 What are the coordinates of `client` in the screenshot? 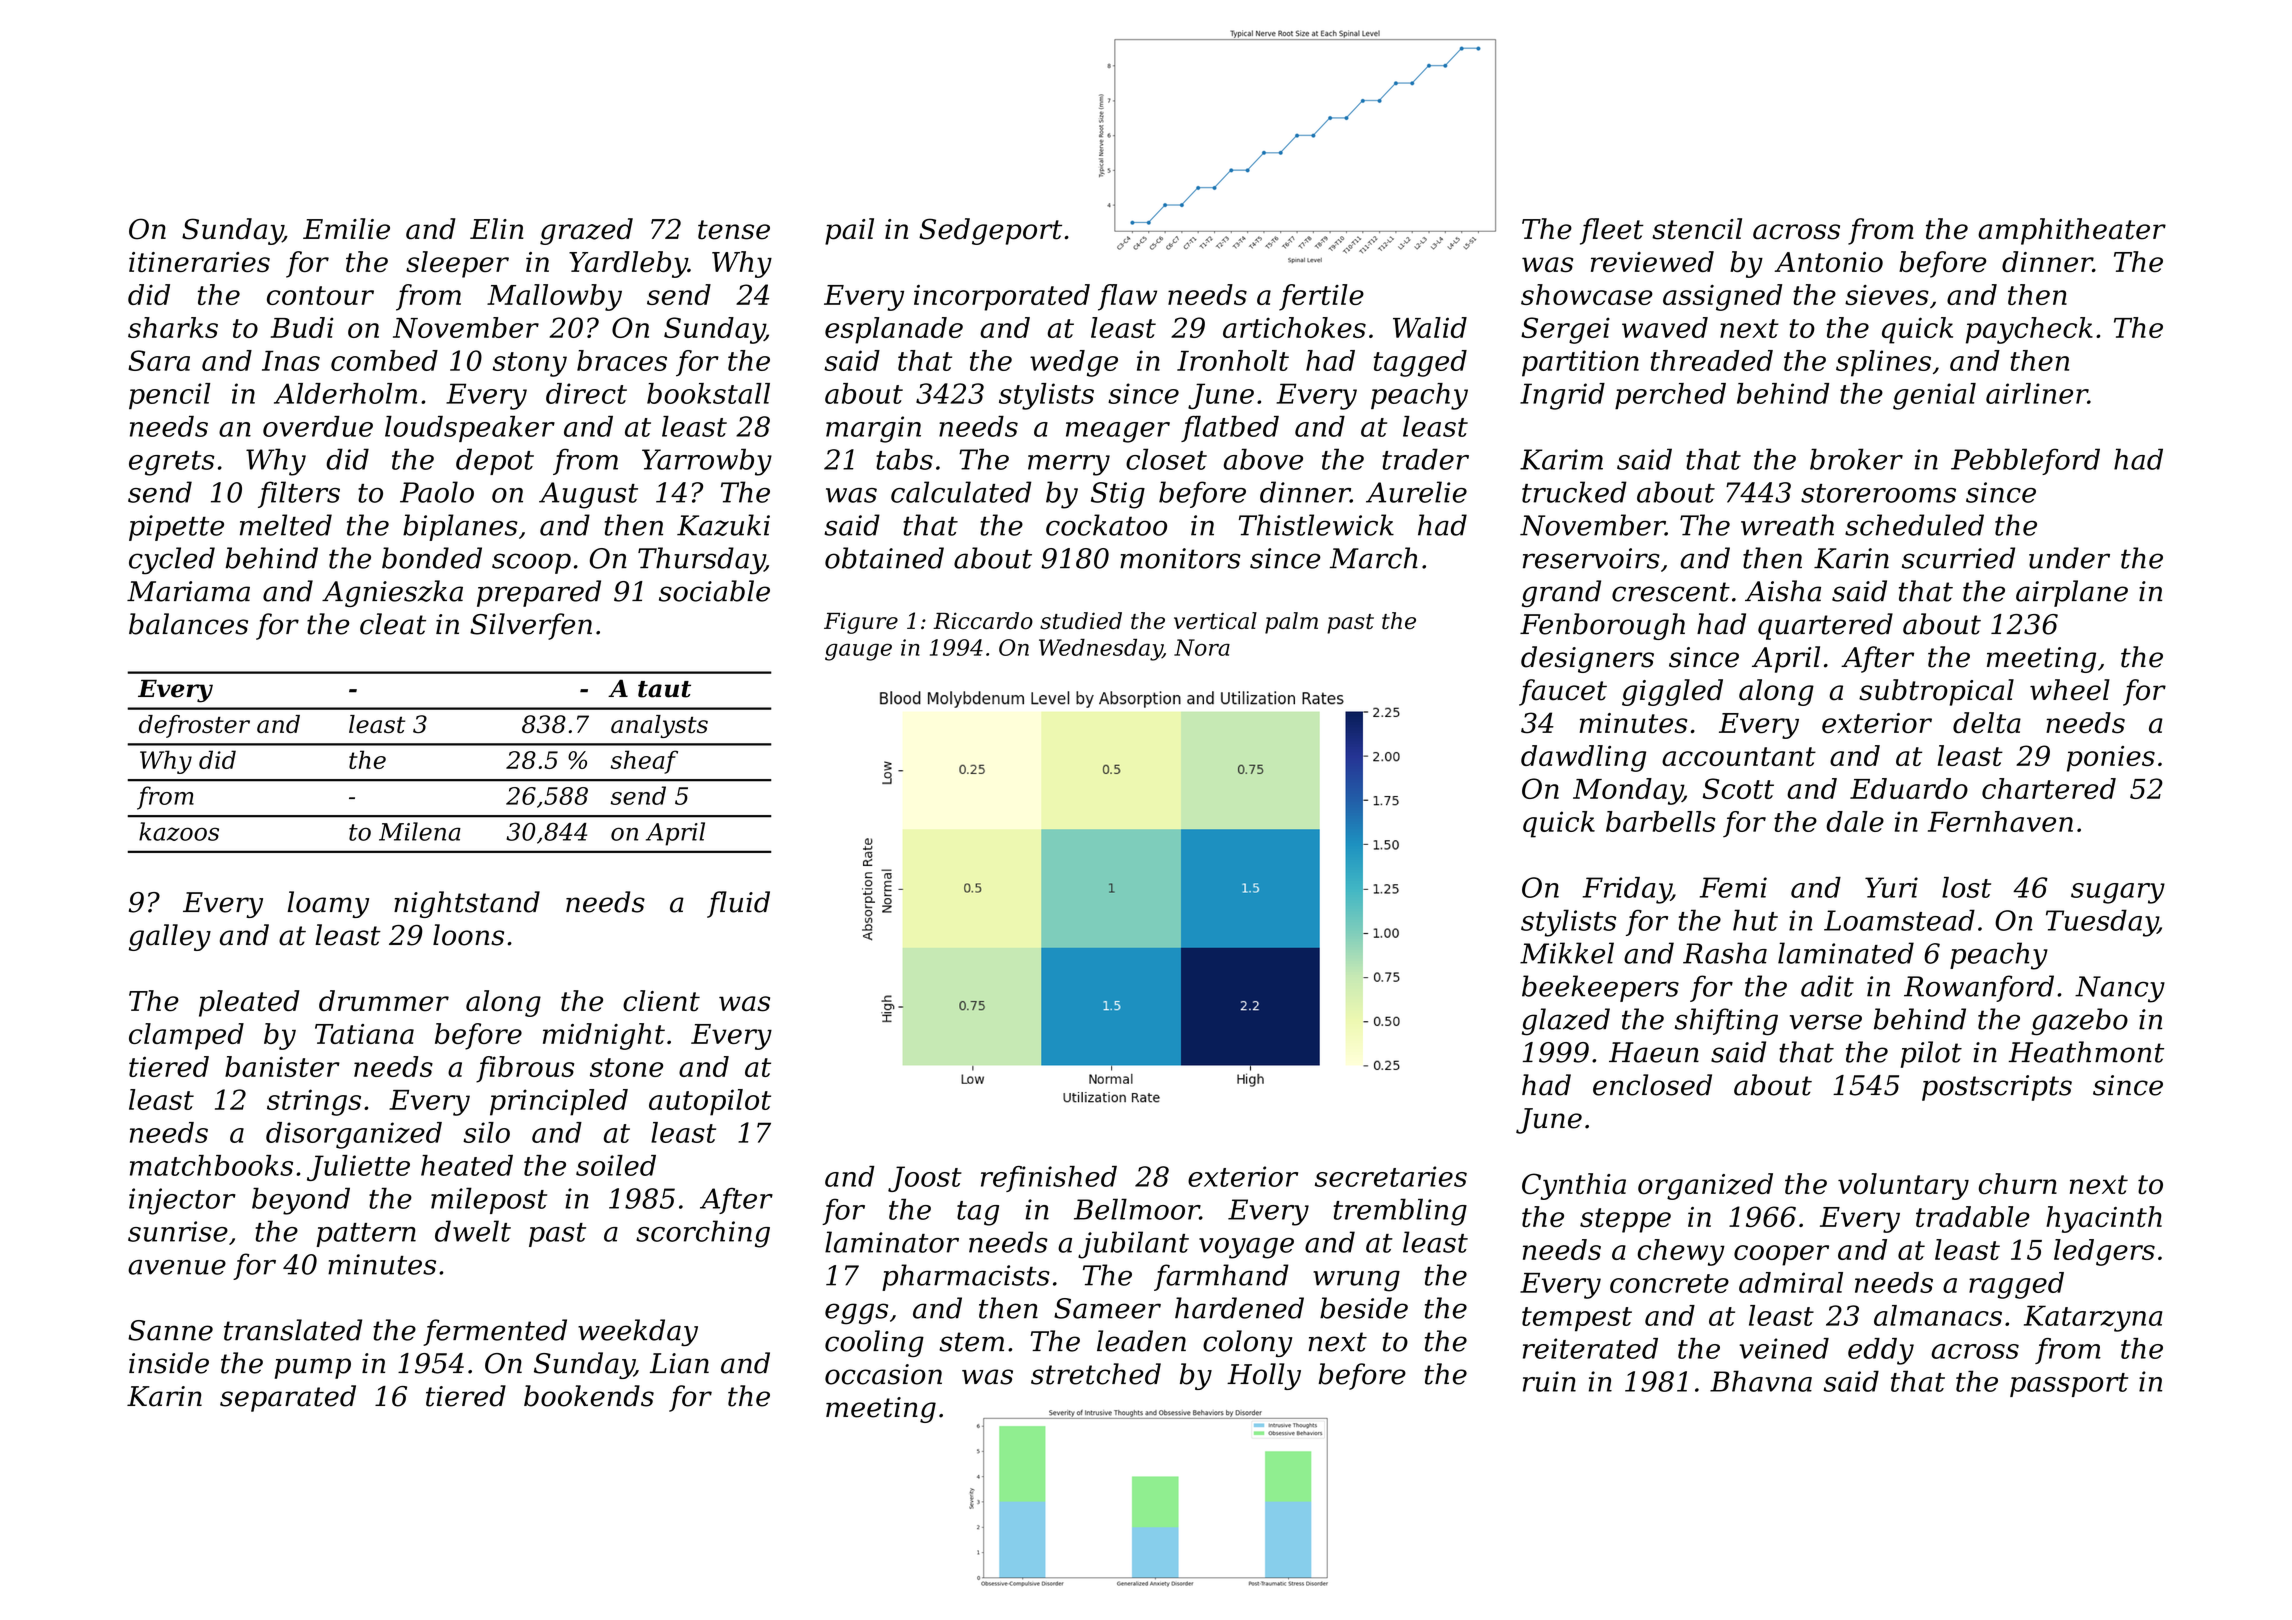 It's located at (661, 1001).
